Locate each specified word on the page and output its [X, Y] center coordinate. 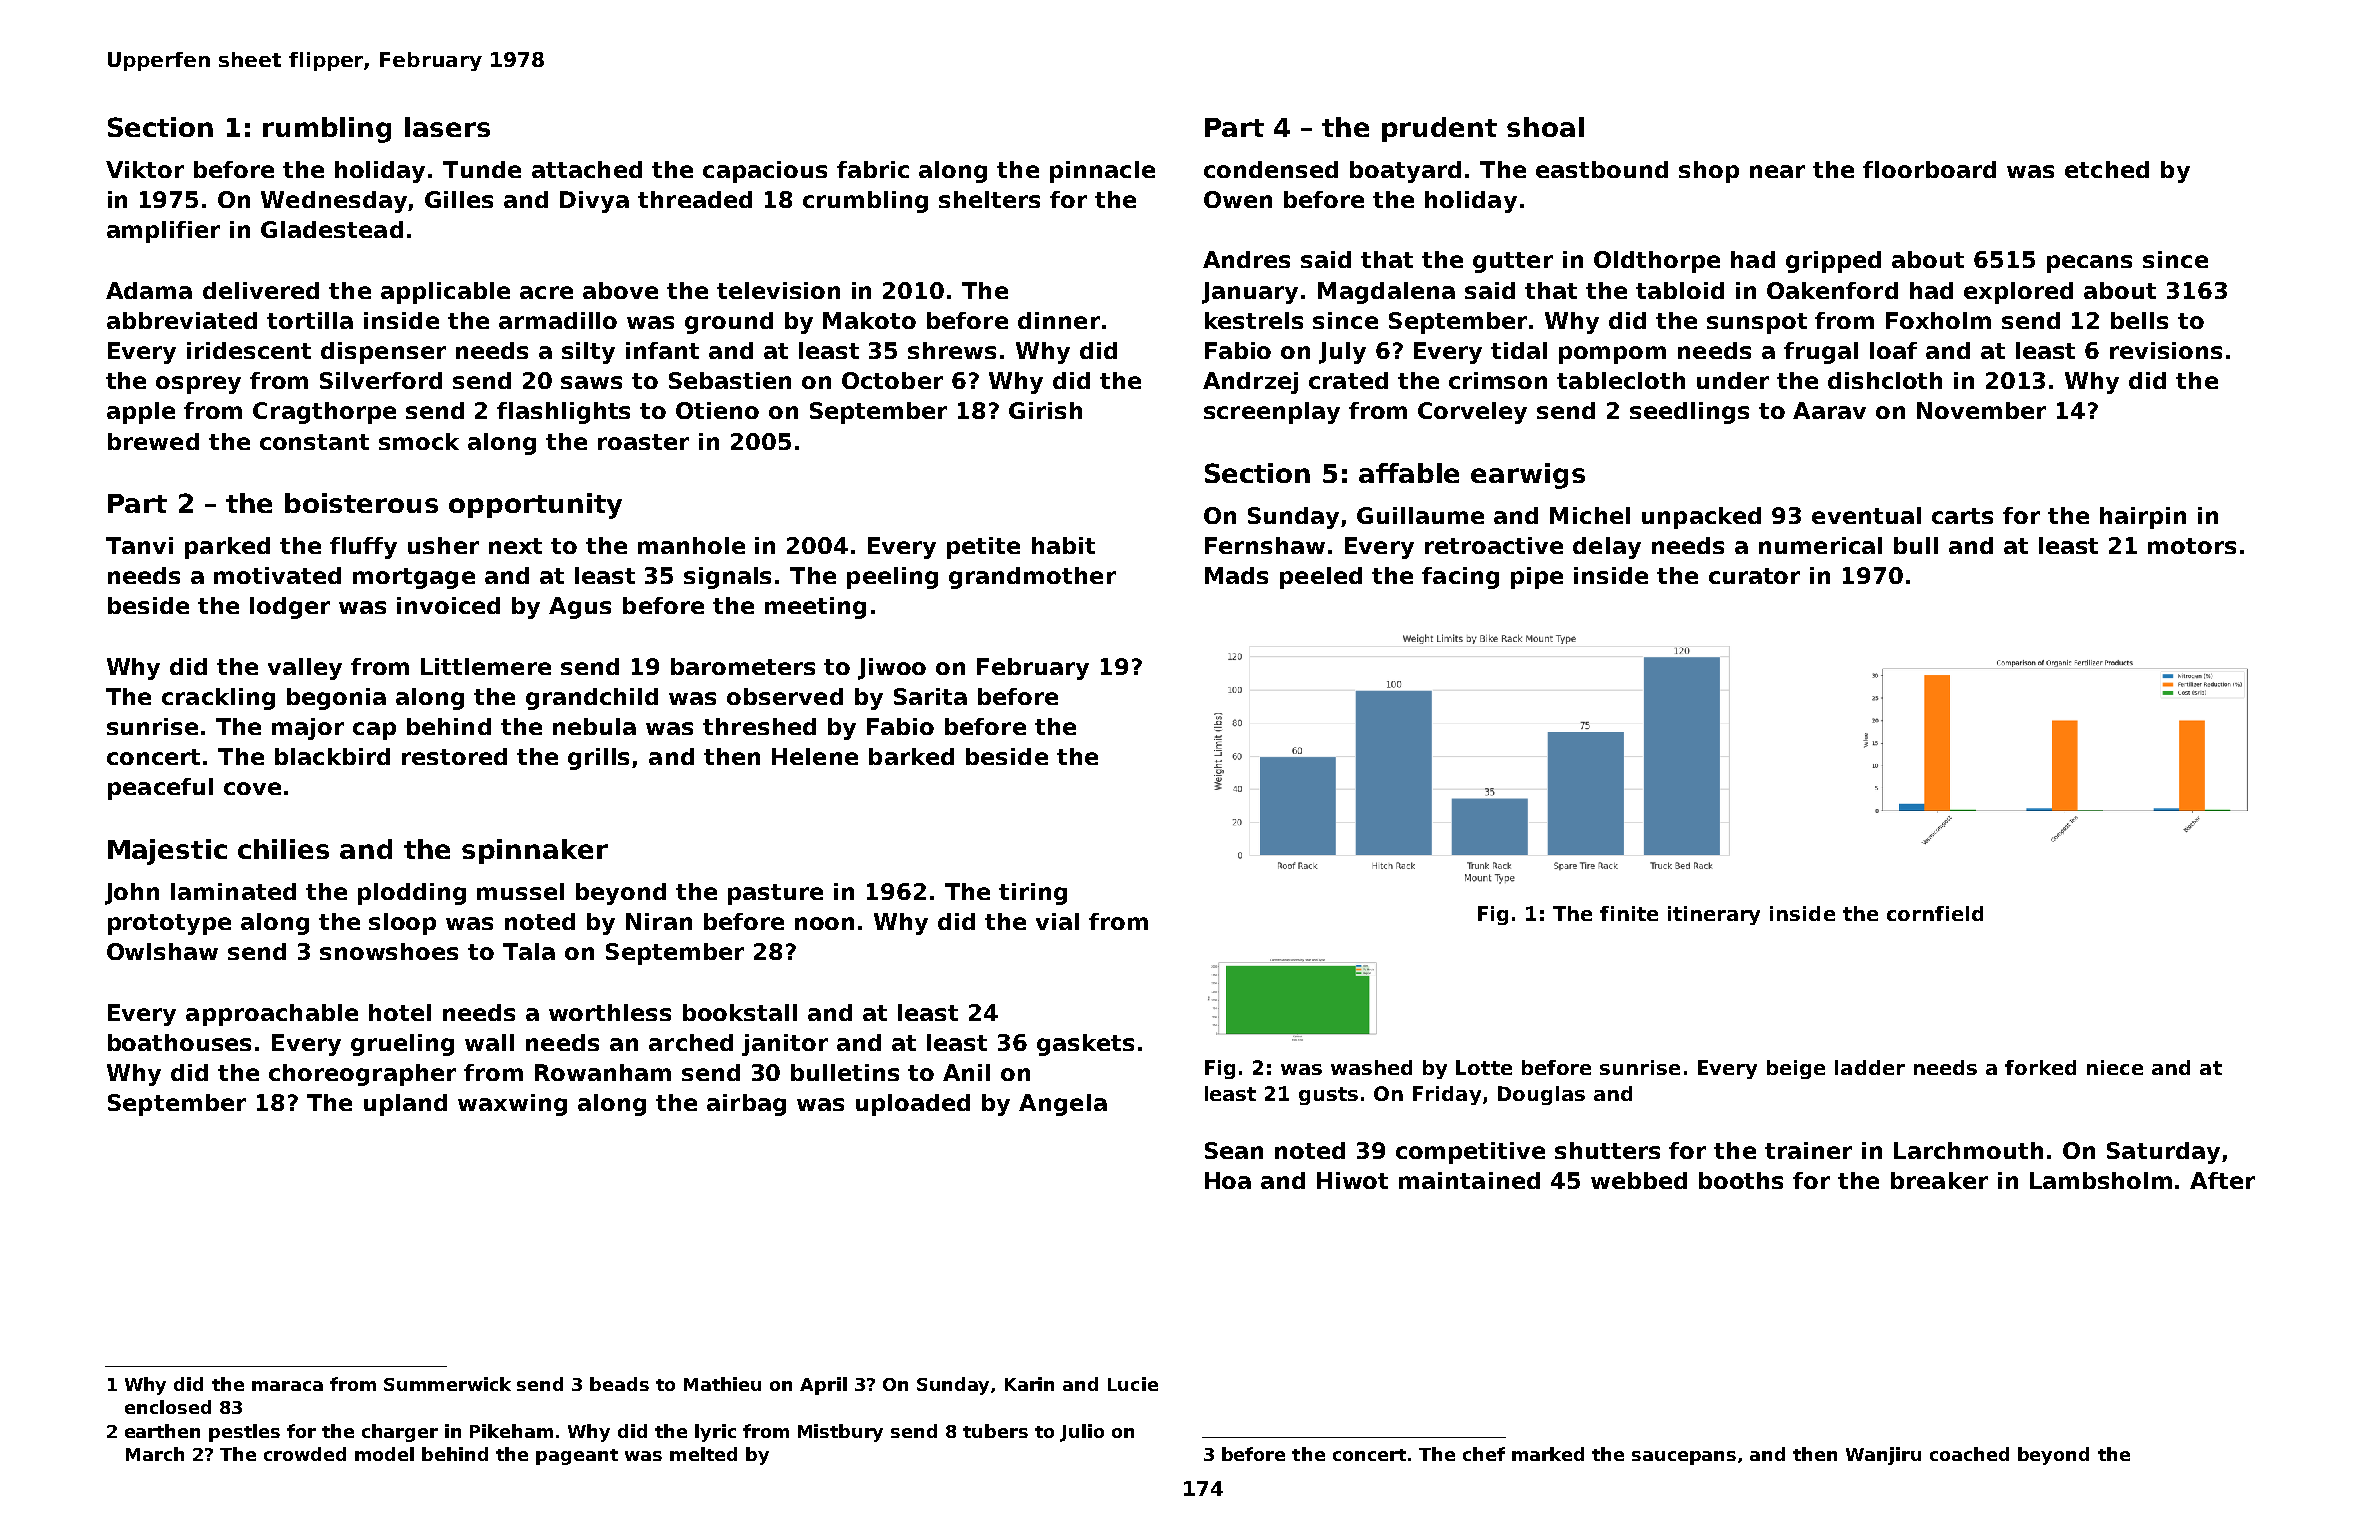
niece [2115, 1067]
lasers [447, 127]
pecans [2089, 264]
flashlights [563, 413]
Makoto [869, 320]
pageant [577, 1457]
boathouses [179, 1042]
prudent [1439, 129]
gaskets [1085, 1045]
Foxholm [1938, 320]
